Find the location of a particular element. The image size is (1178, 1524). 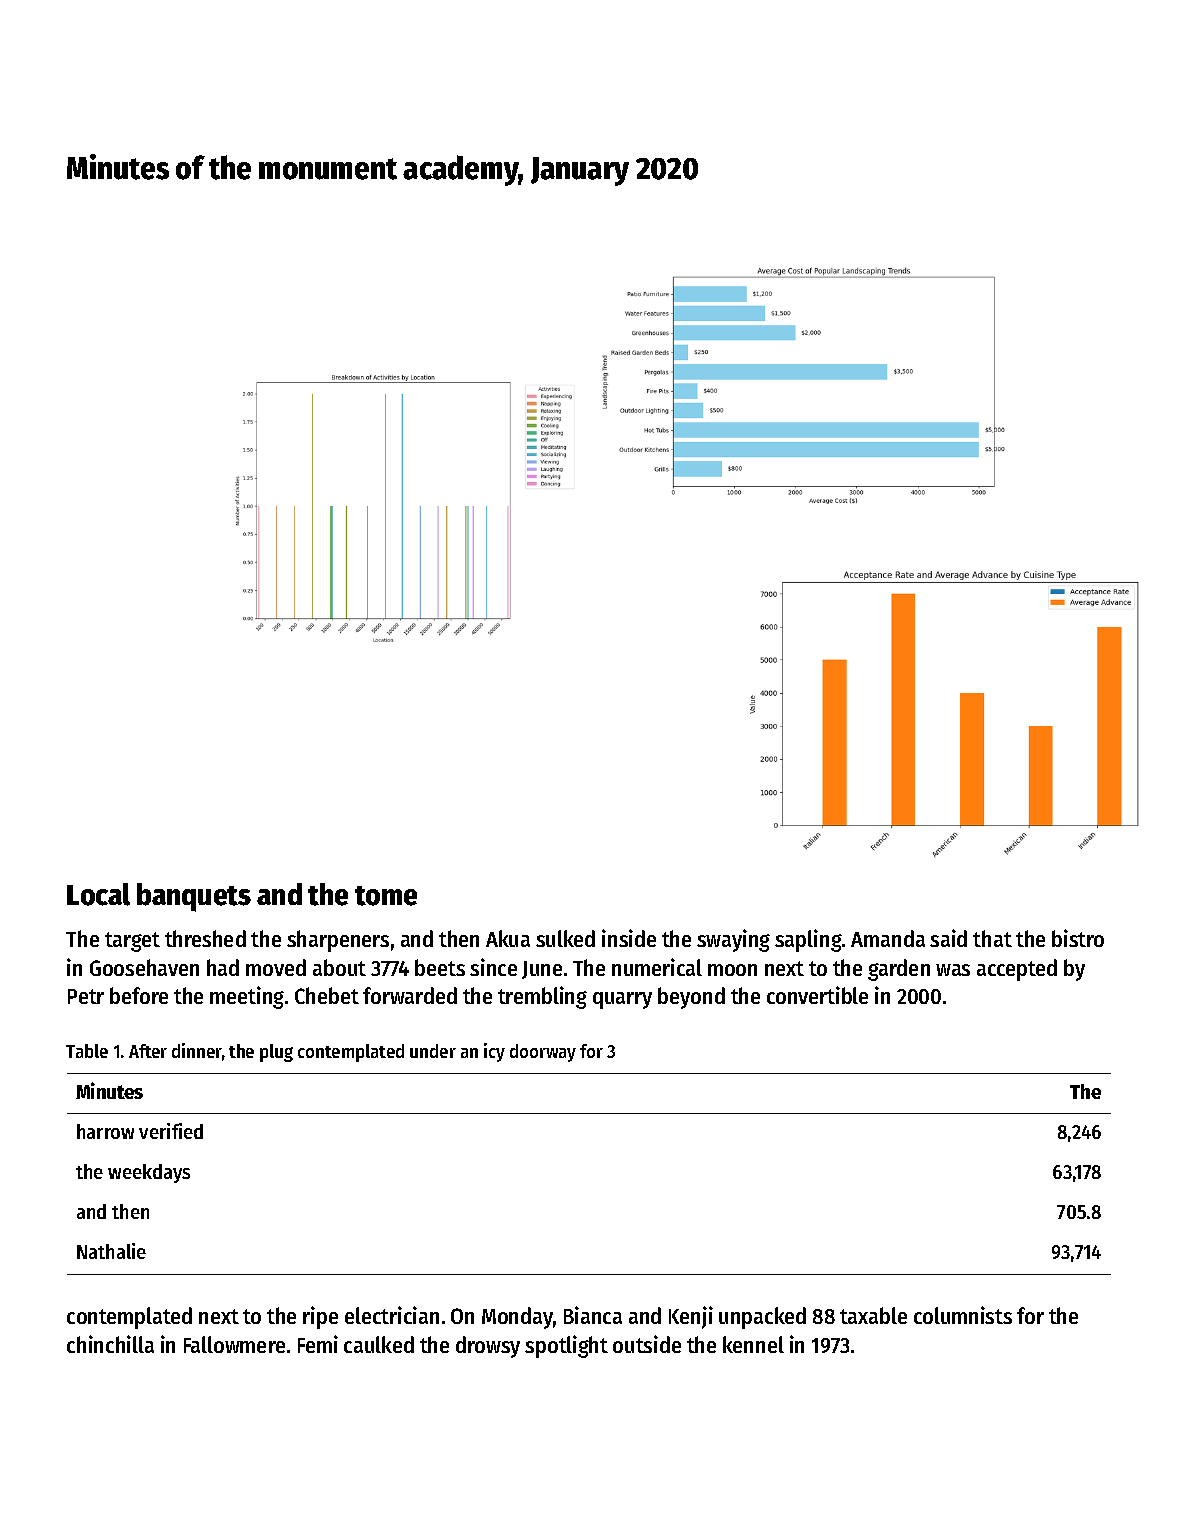

verified is located at coordinates (171, 1131).
